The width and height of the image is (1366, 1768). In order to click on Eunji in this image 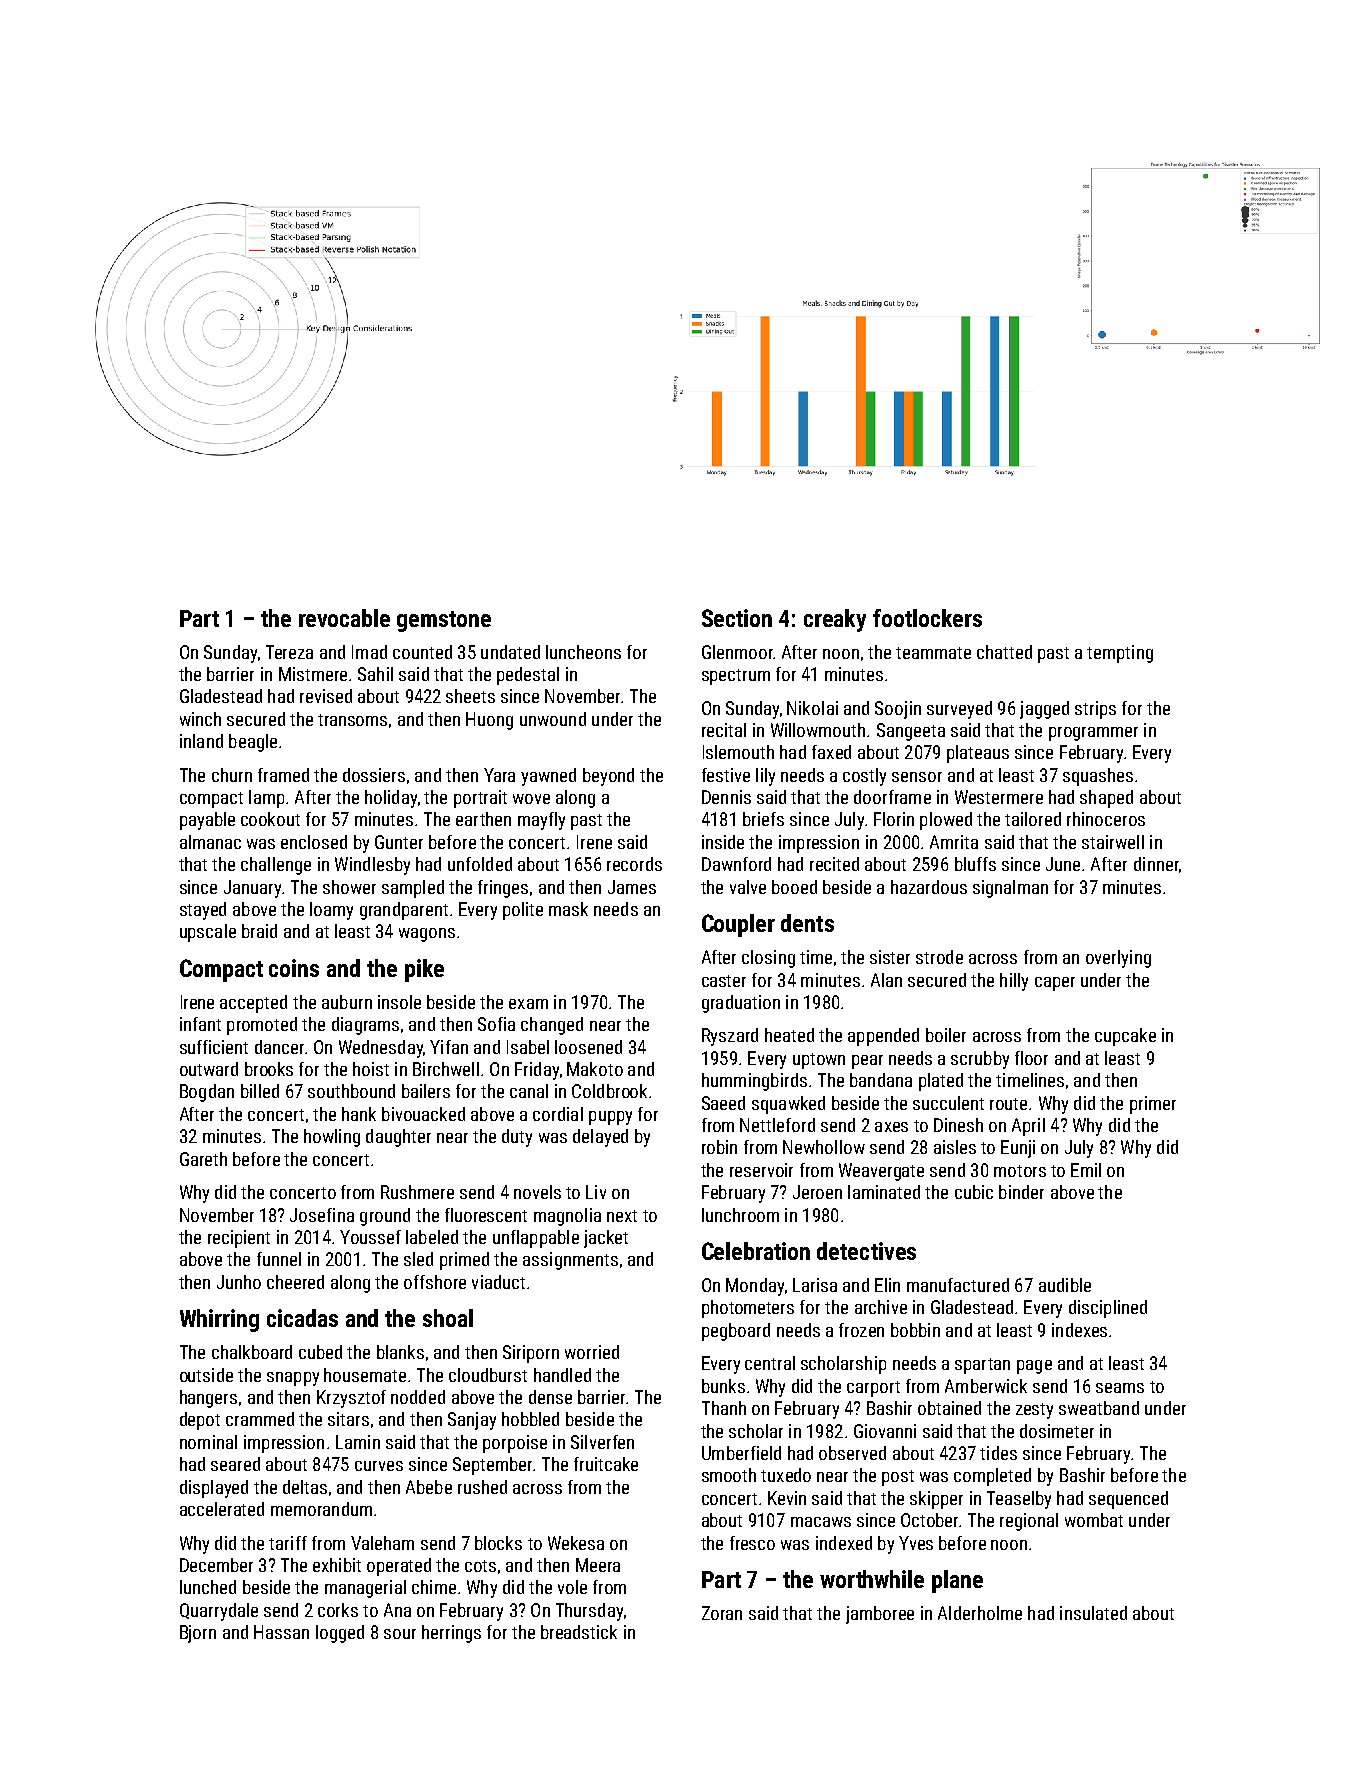, I will do `click(1018, 1149)`.
